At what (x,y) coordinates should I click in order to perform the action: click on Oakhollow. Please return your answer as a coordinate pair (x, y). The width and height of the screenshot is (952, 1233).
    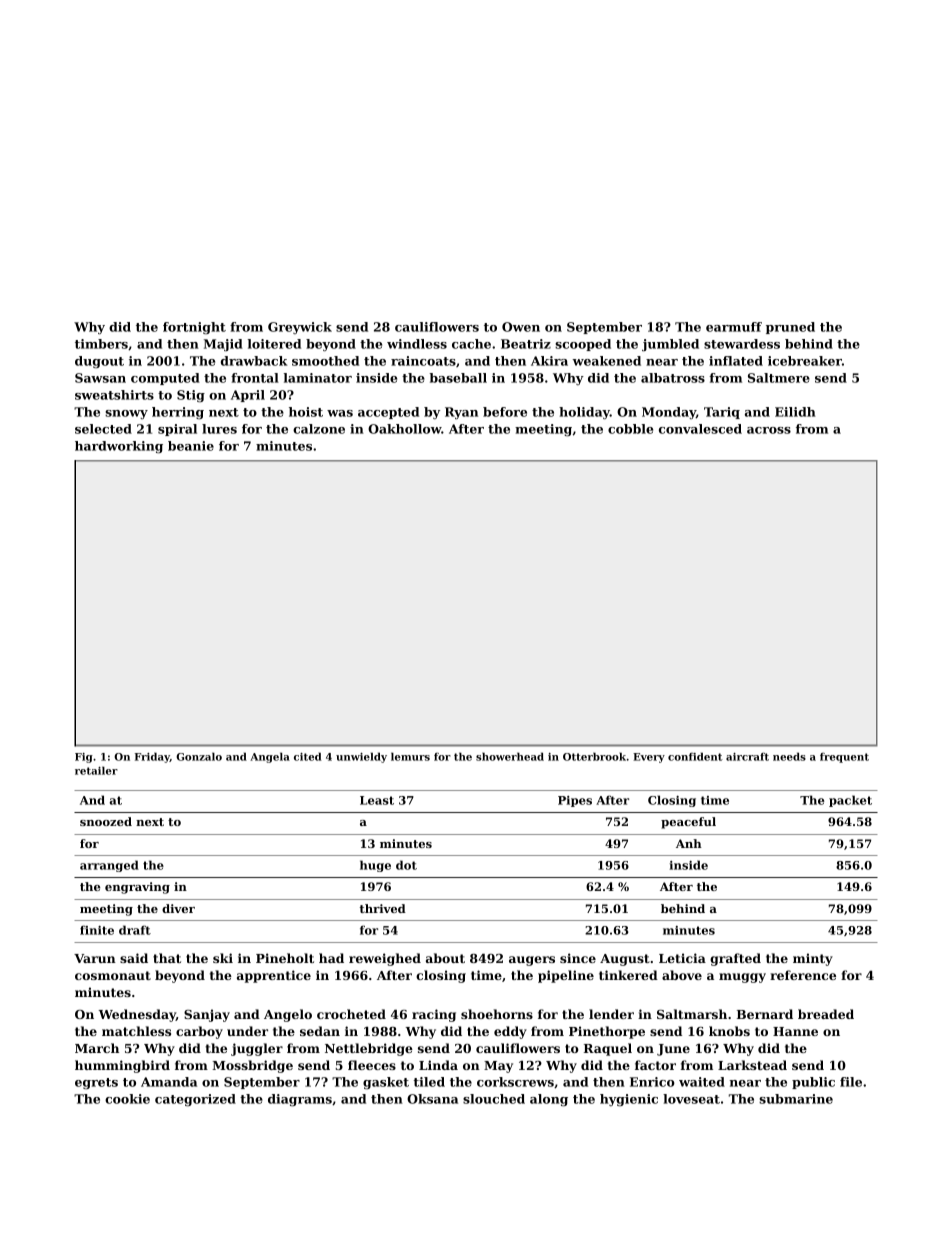
    Looking at the image, I should click on (404, 429).
